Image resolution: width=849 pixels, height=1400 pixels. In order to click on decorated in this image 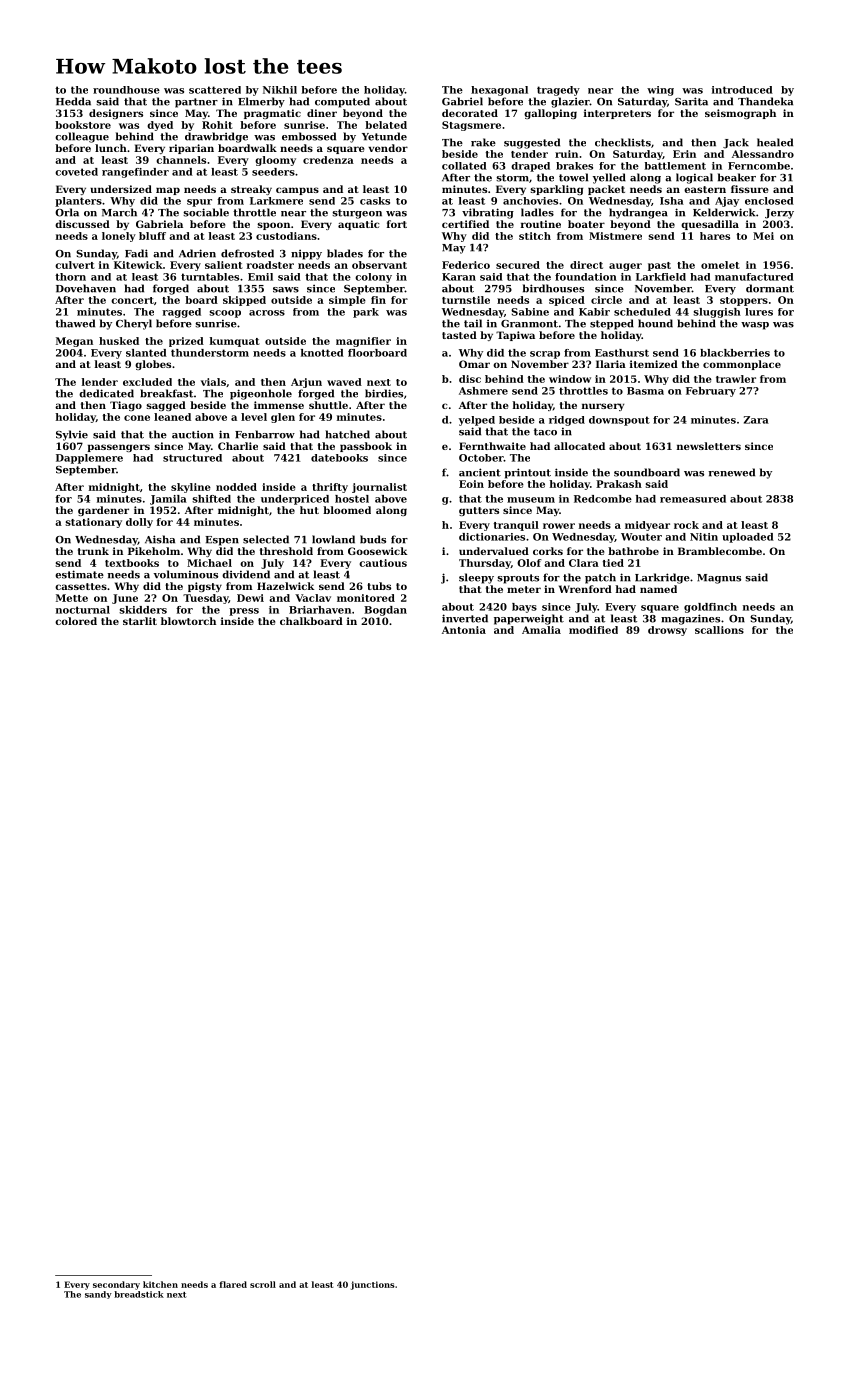, I will do `click(470, 113)`.
